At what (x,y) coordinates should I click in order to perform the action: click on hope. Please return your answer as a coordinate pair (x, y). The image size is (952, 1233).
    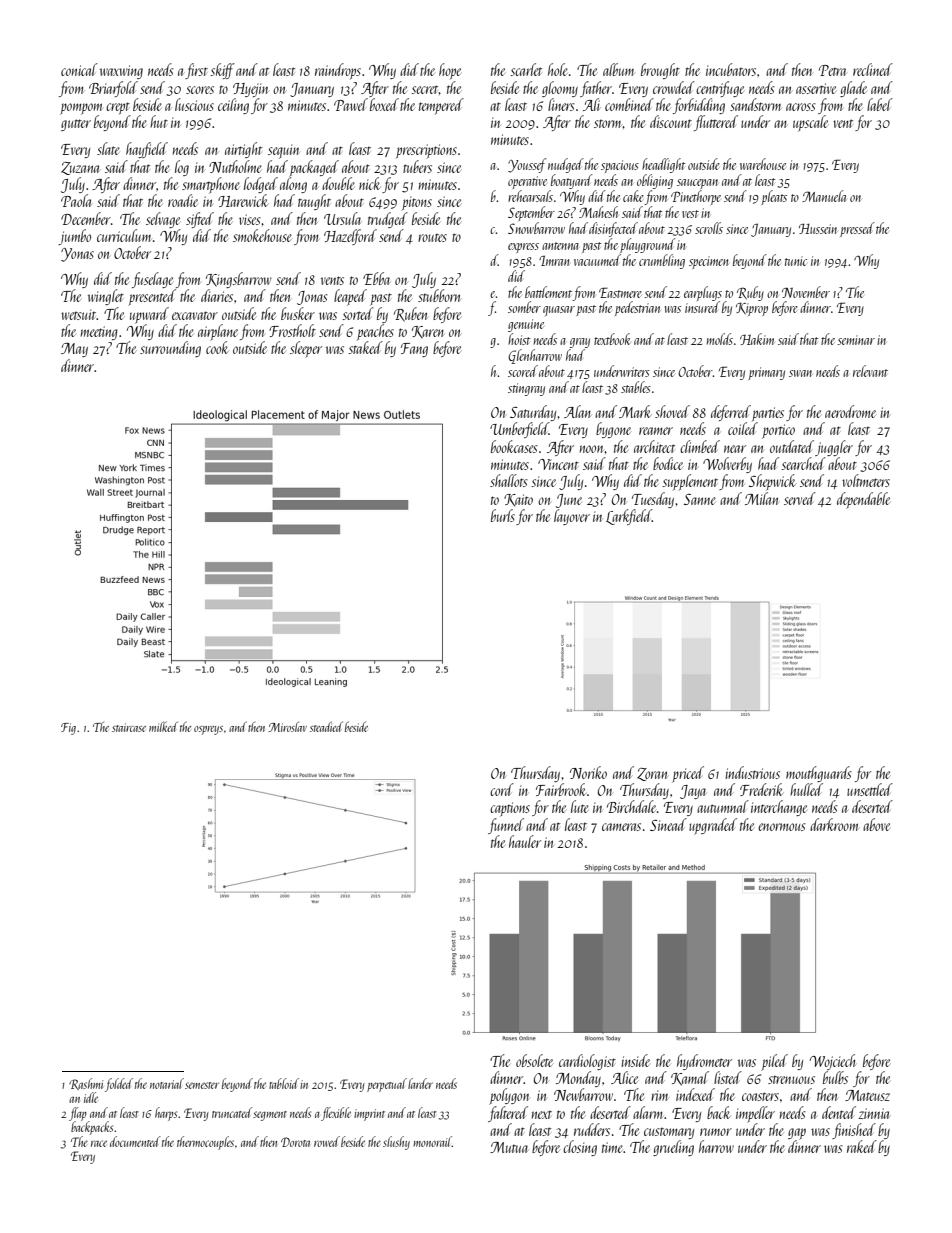
    Looking at the image, I should click on (450, 71).
